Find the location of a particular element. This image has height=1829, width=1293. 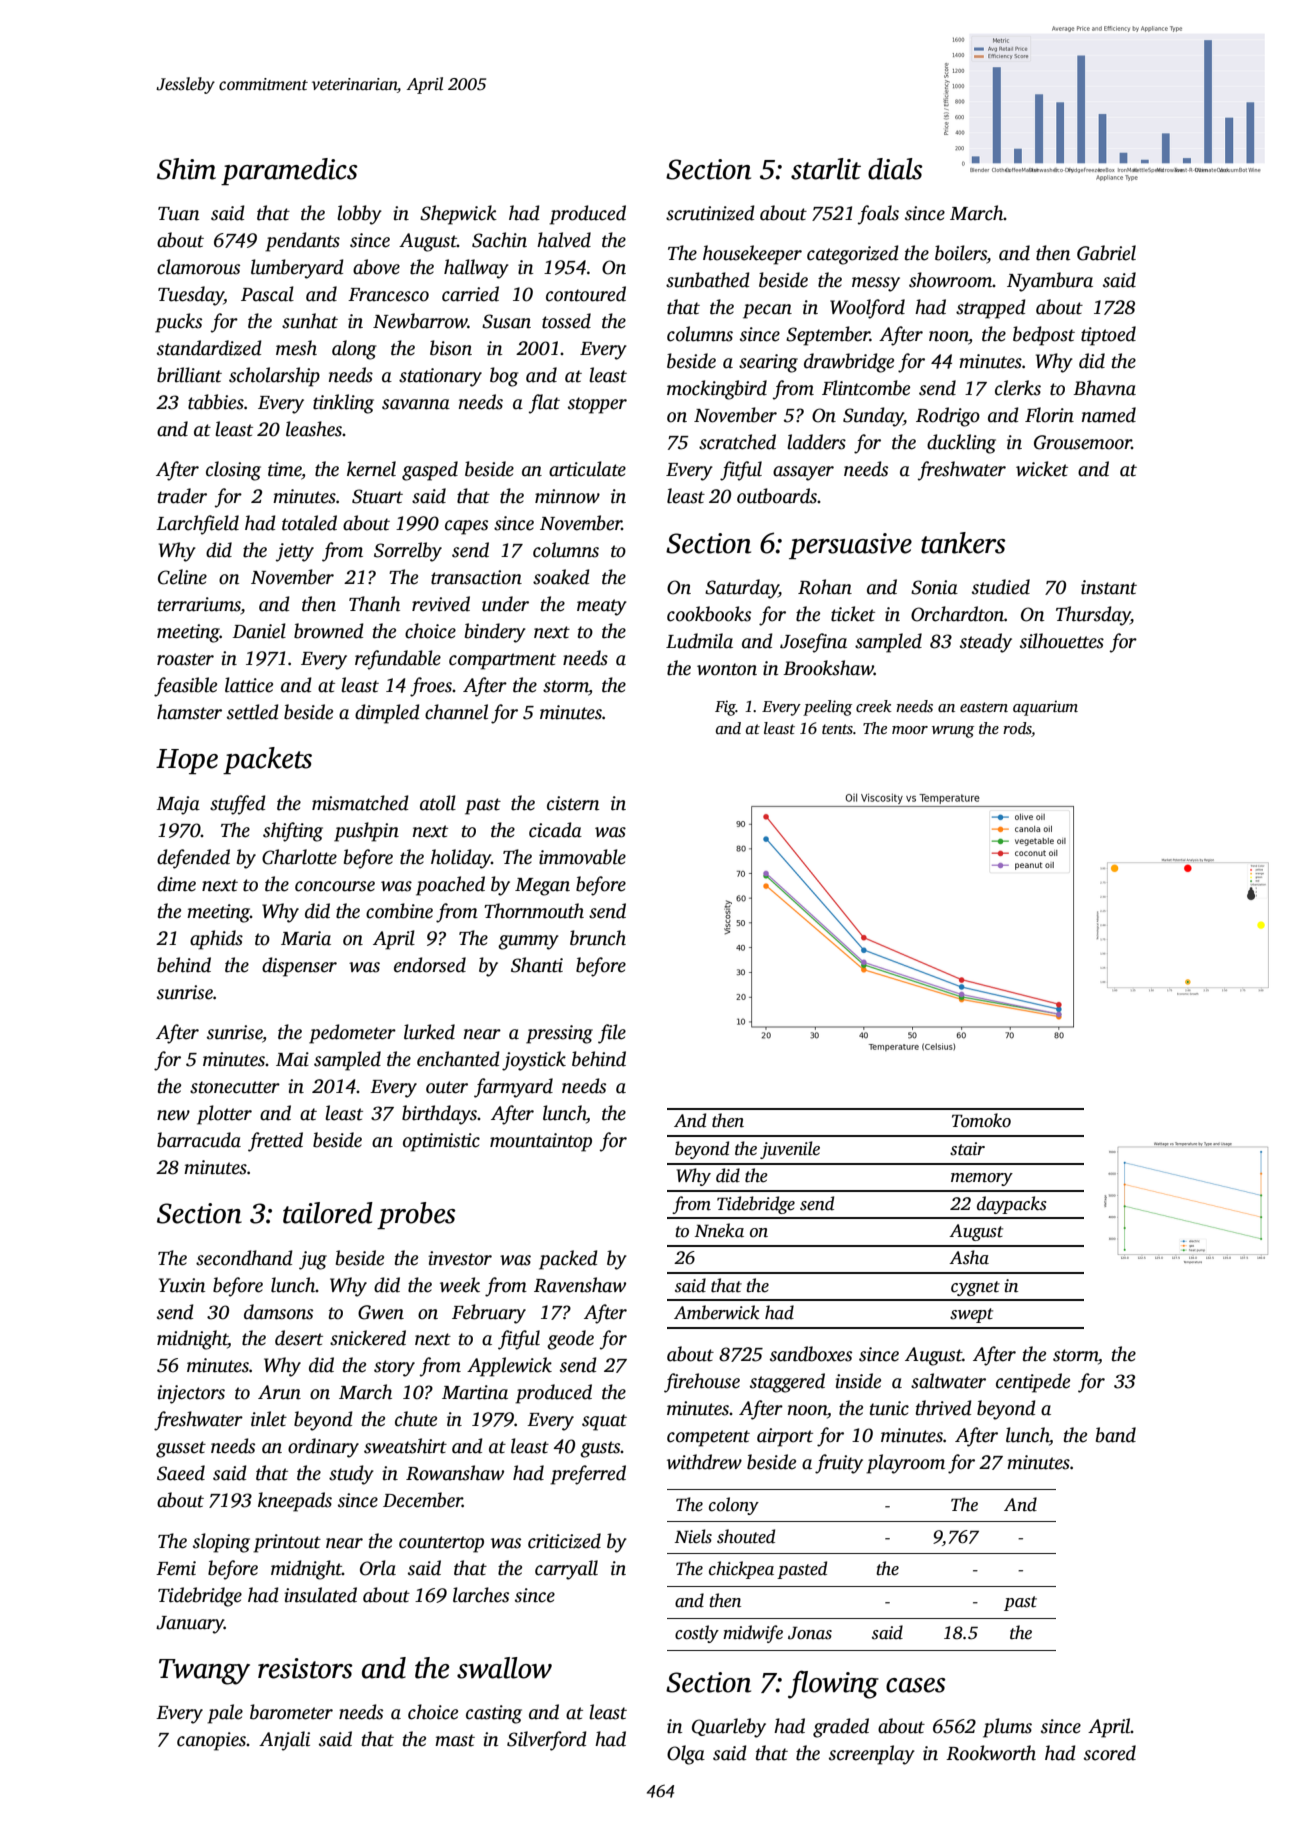

aquarium is located at coordinates (1045, 708).
